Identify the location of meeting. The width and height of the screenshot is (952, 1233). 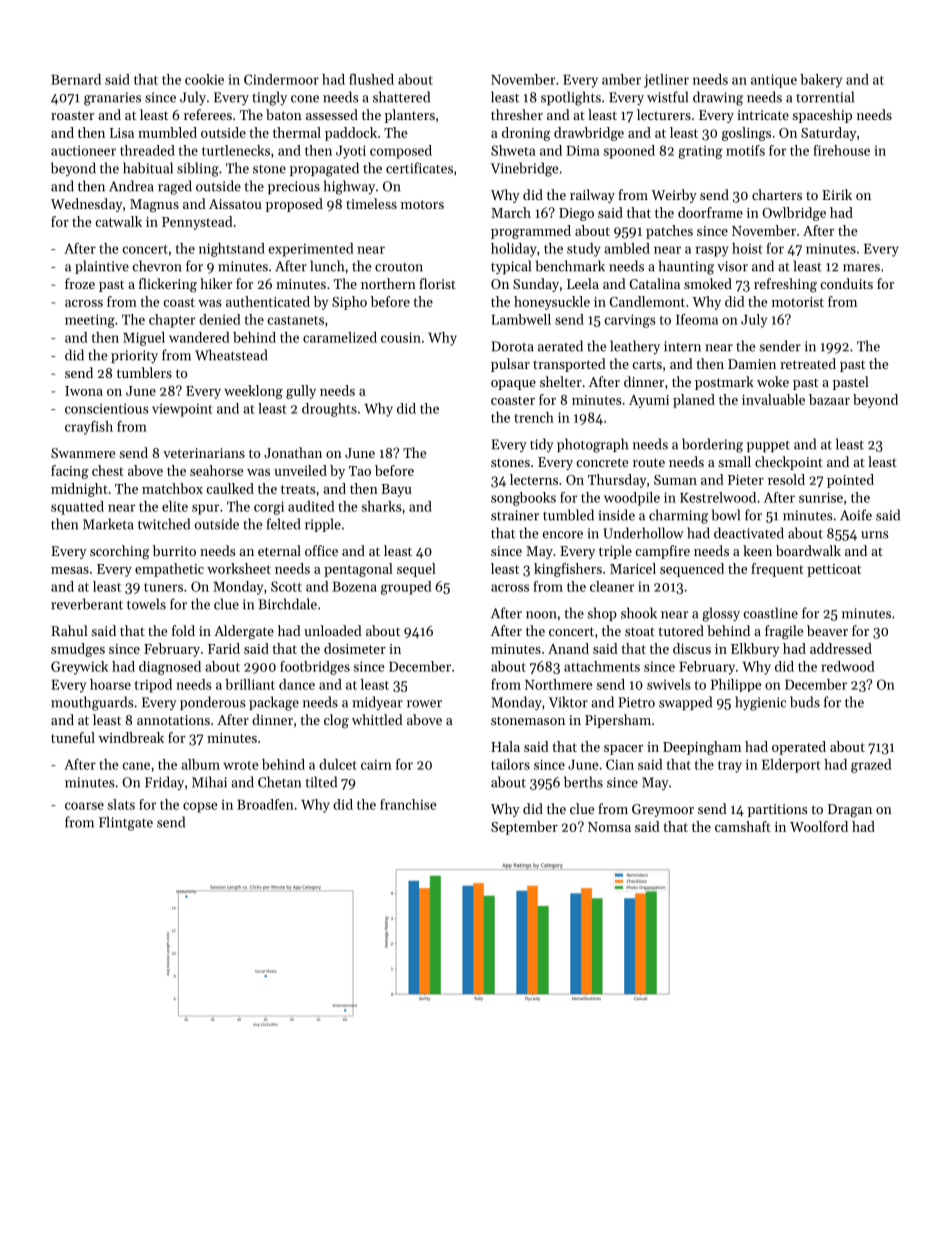
(90, 321).
